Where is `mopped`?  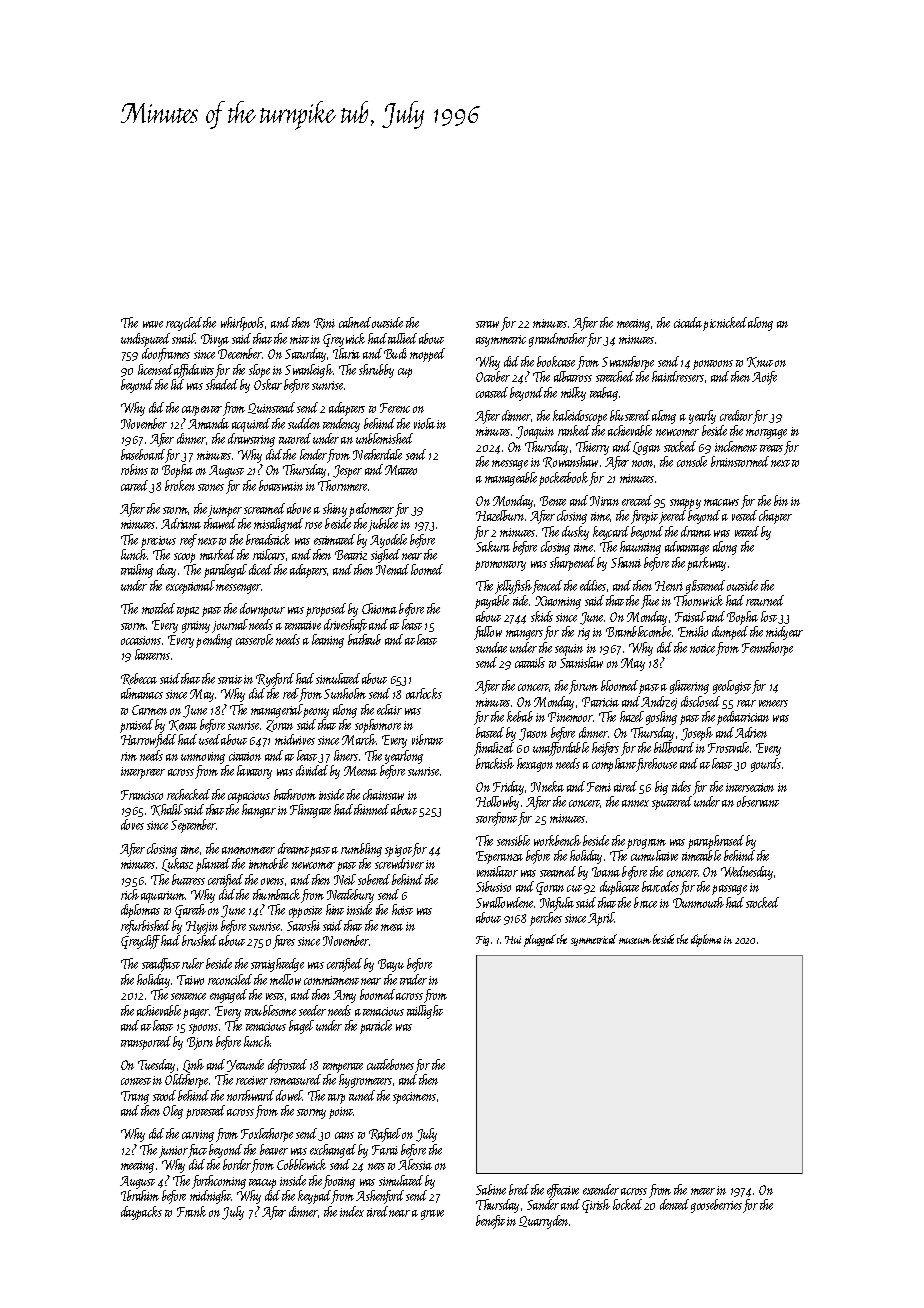 mopped is located at coordinates (427, 355).
